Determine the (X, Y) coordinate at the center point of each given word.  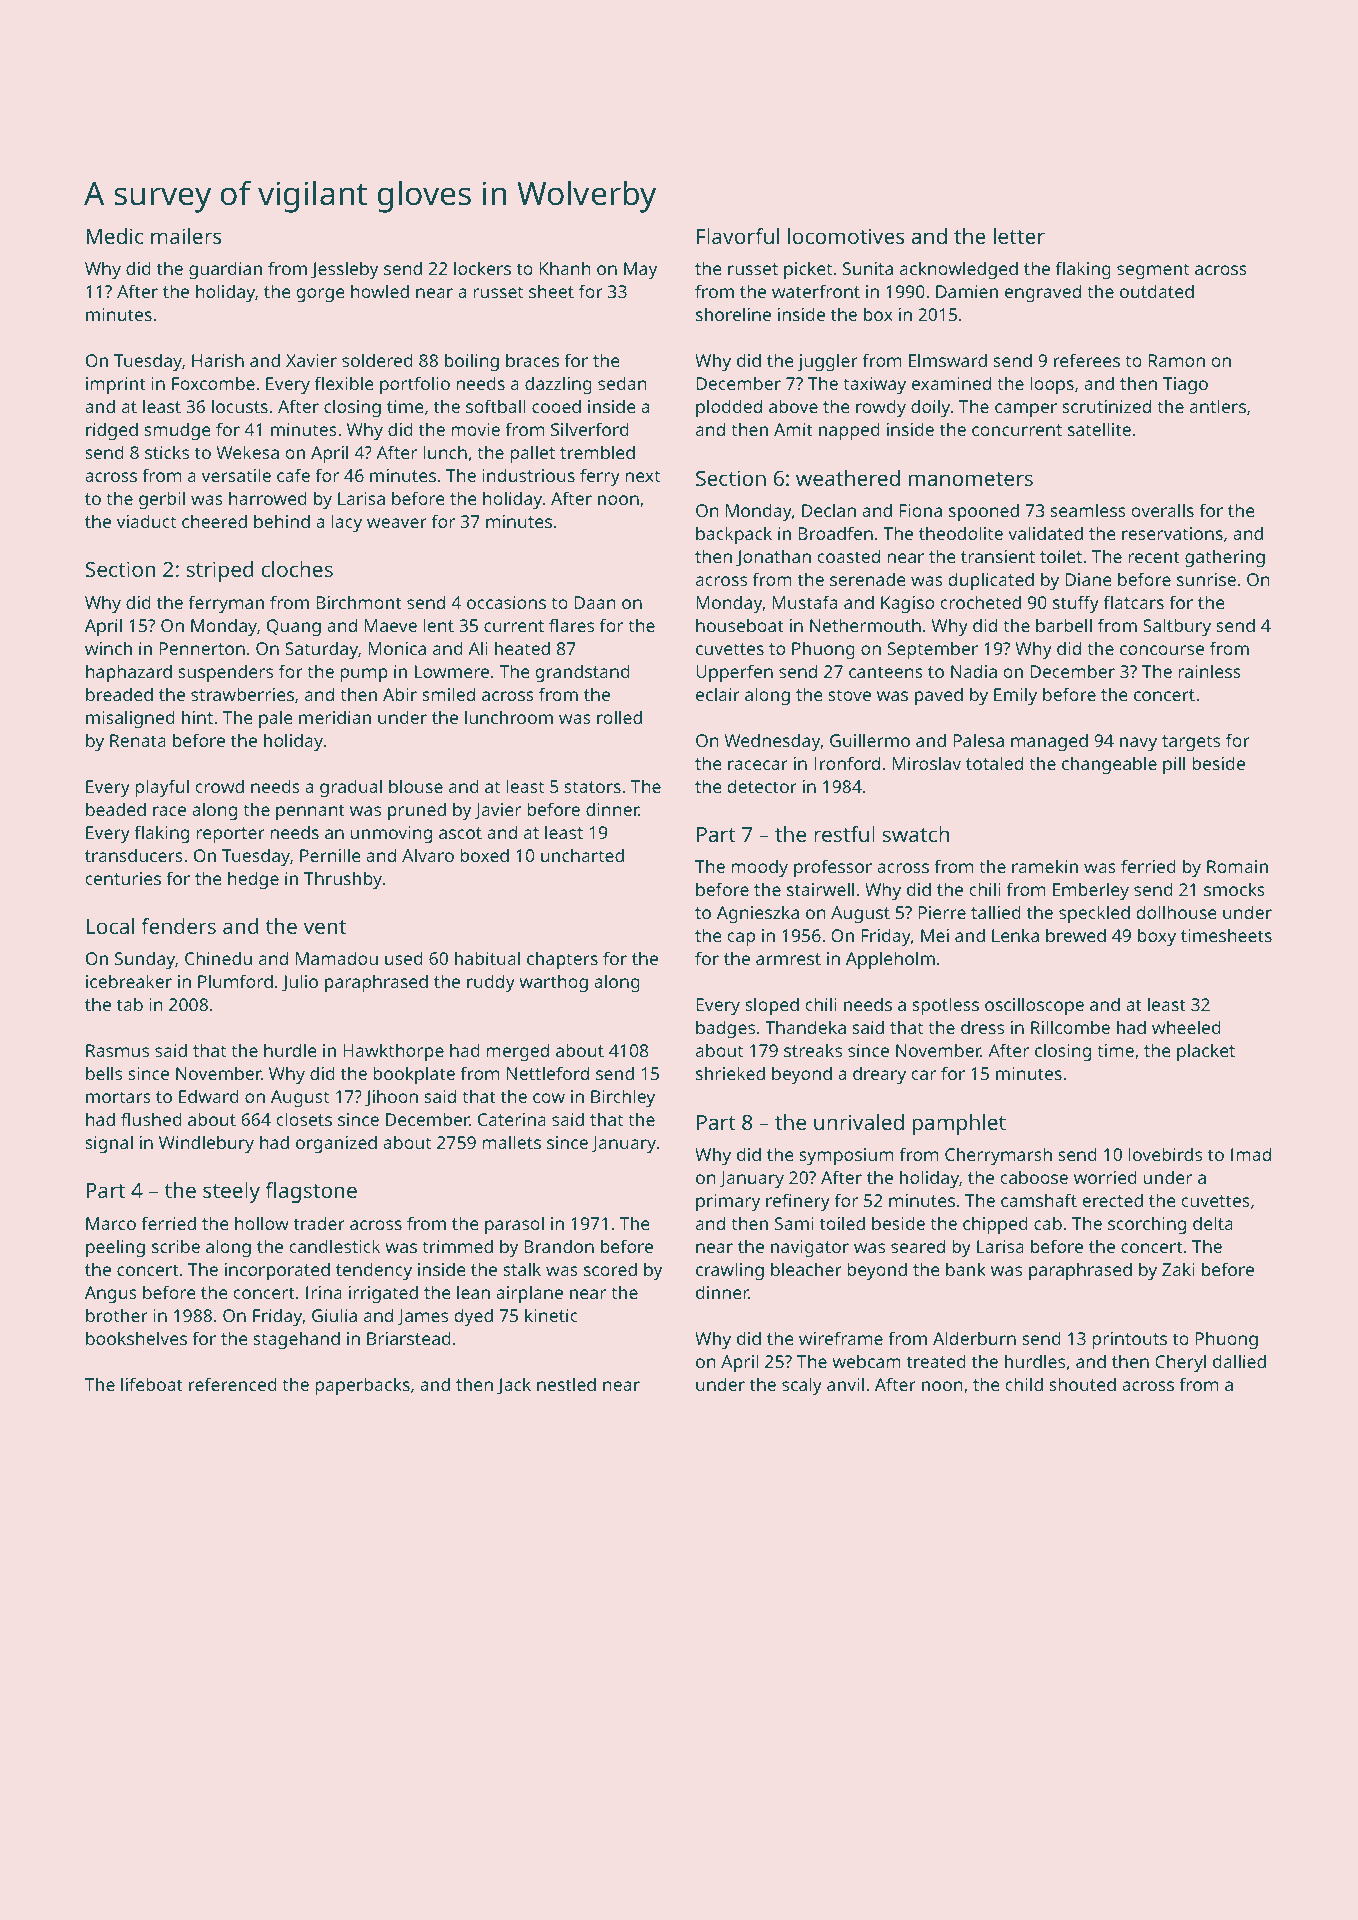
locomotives (846, 236)
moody (759, 868)
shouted (1082, 1384)
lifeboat (152, 1384)
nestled (566, 1384)
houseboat (740, 625)
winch (108, 648)
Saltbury (1177, 627)
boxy (1157, 937)
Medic (115, 236)
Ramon (1176, 360)
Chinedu (218, 958)
